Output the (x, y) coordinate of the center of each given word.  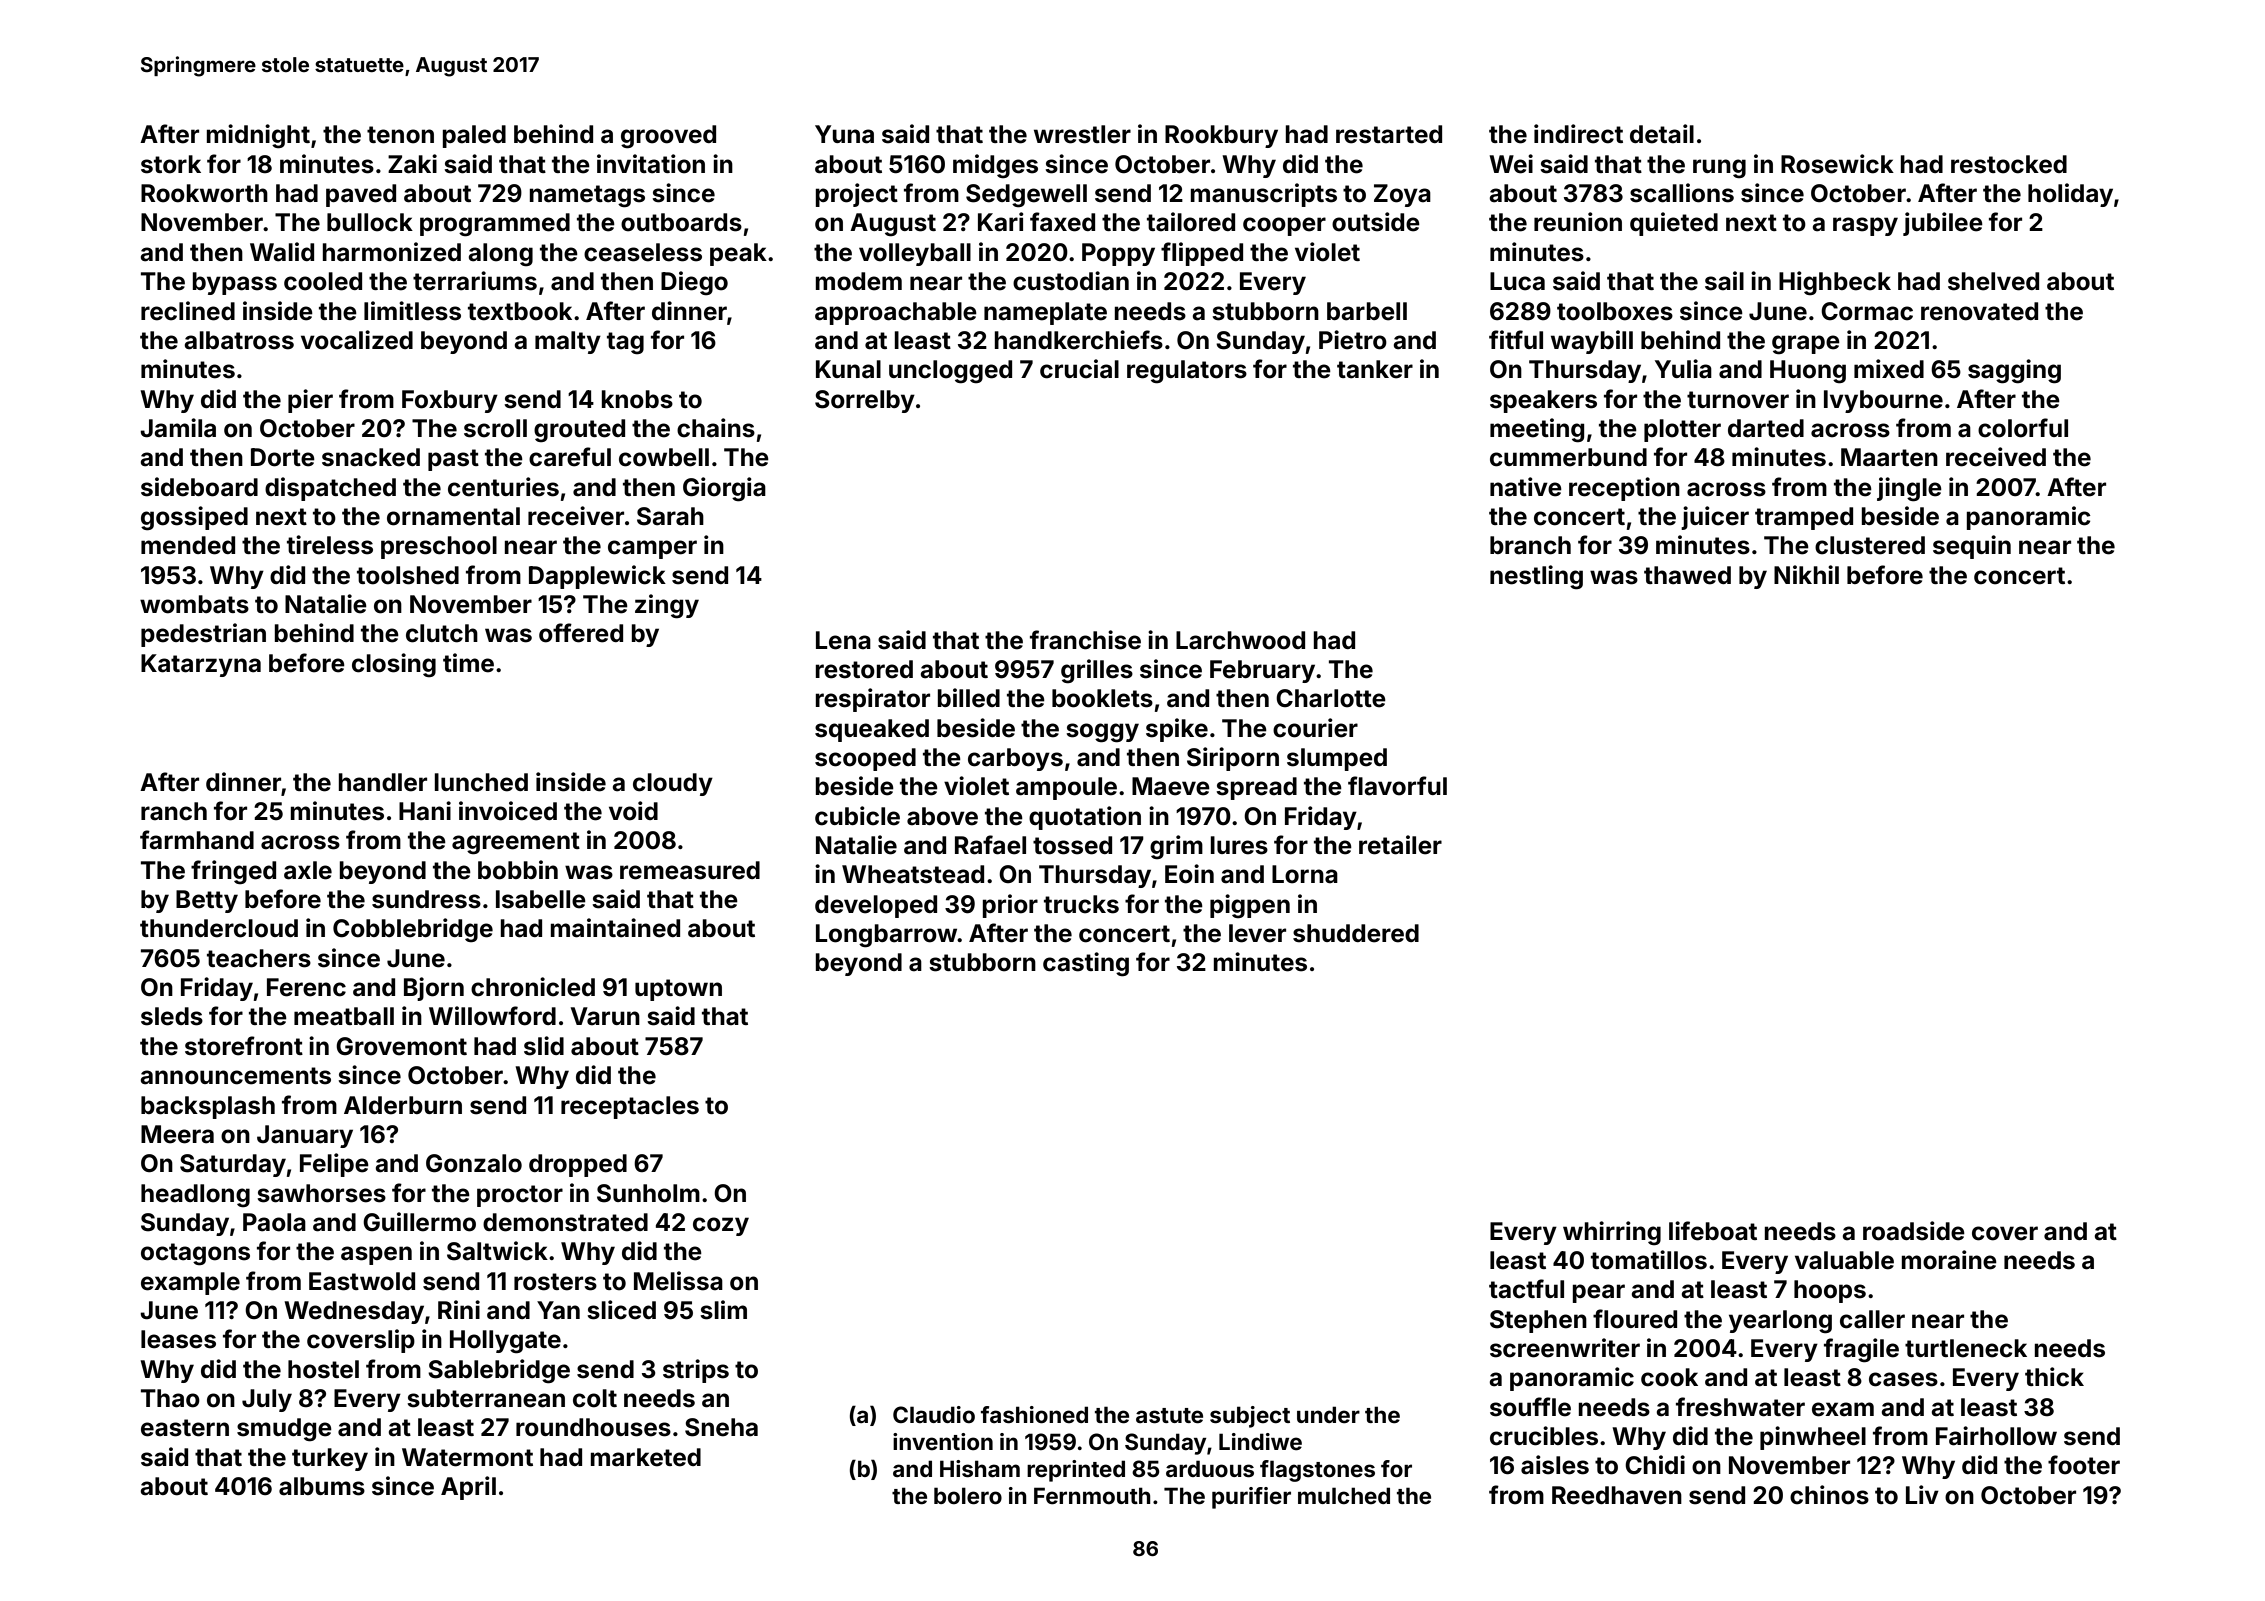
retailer (1400, 845)
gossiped (194, 518)
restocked (2009, 164)
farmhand (197, 840)
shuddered (1356, 933)
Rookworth (204, 193)
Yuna (844, 134)
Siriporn (1233, 759)
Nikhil (1806, 574)
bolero (968, 1495)
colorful (2023, 428)
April (468, 1488)
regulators (1187, 372)
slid (544, 1046)
